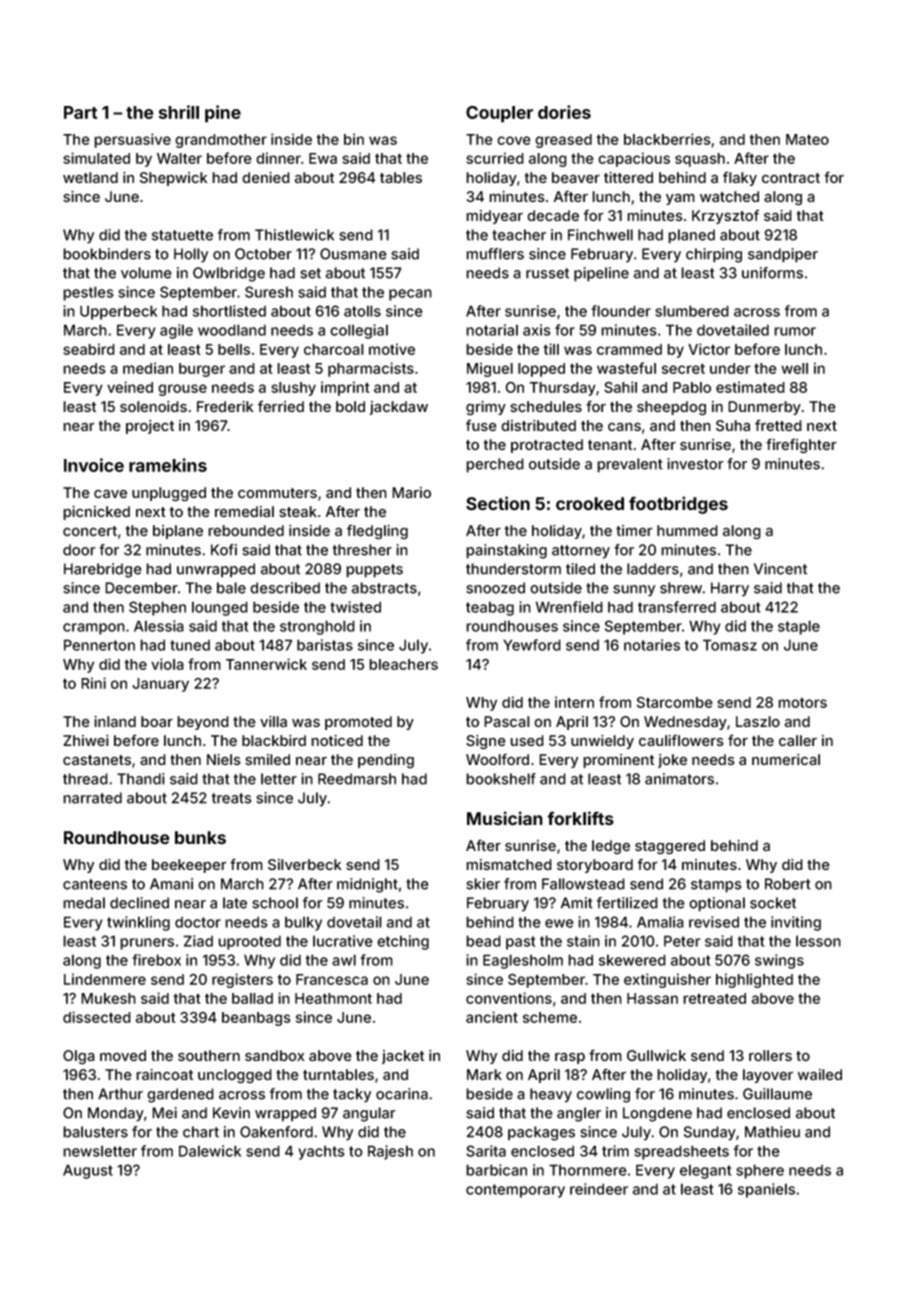  What do you see at coordinates (764, 408) in the document?
I see `Dunmerby` at bounding box center [764, 408].
